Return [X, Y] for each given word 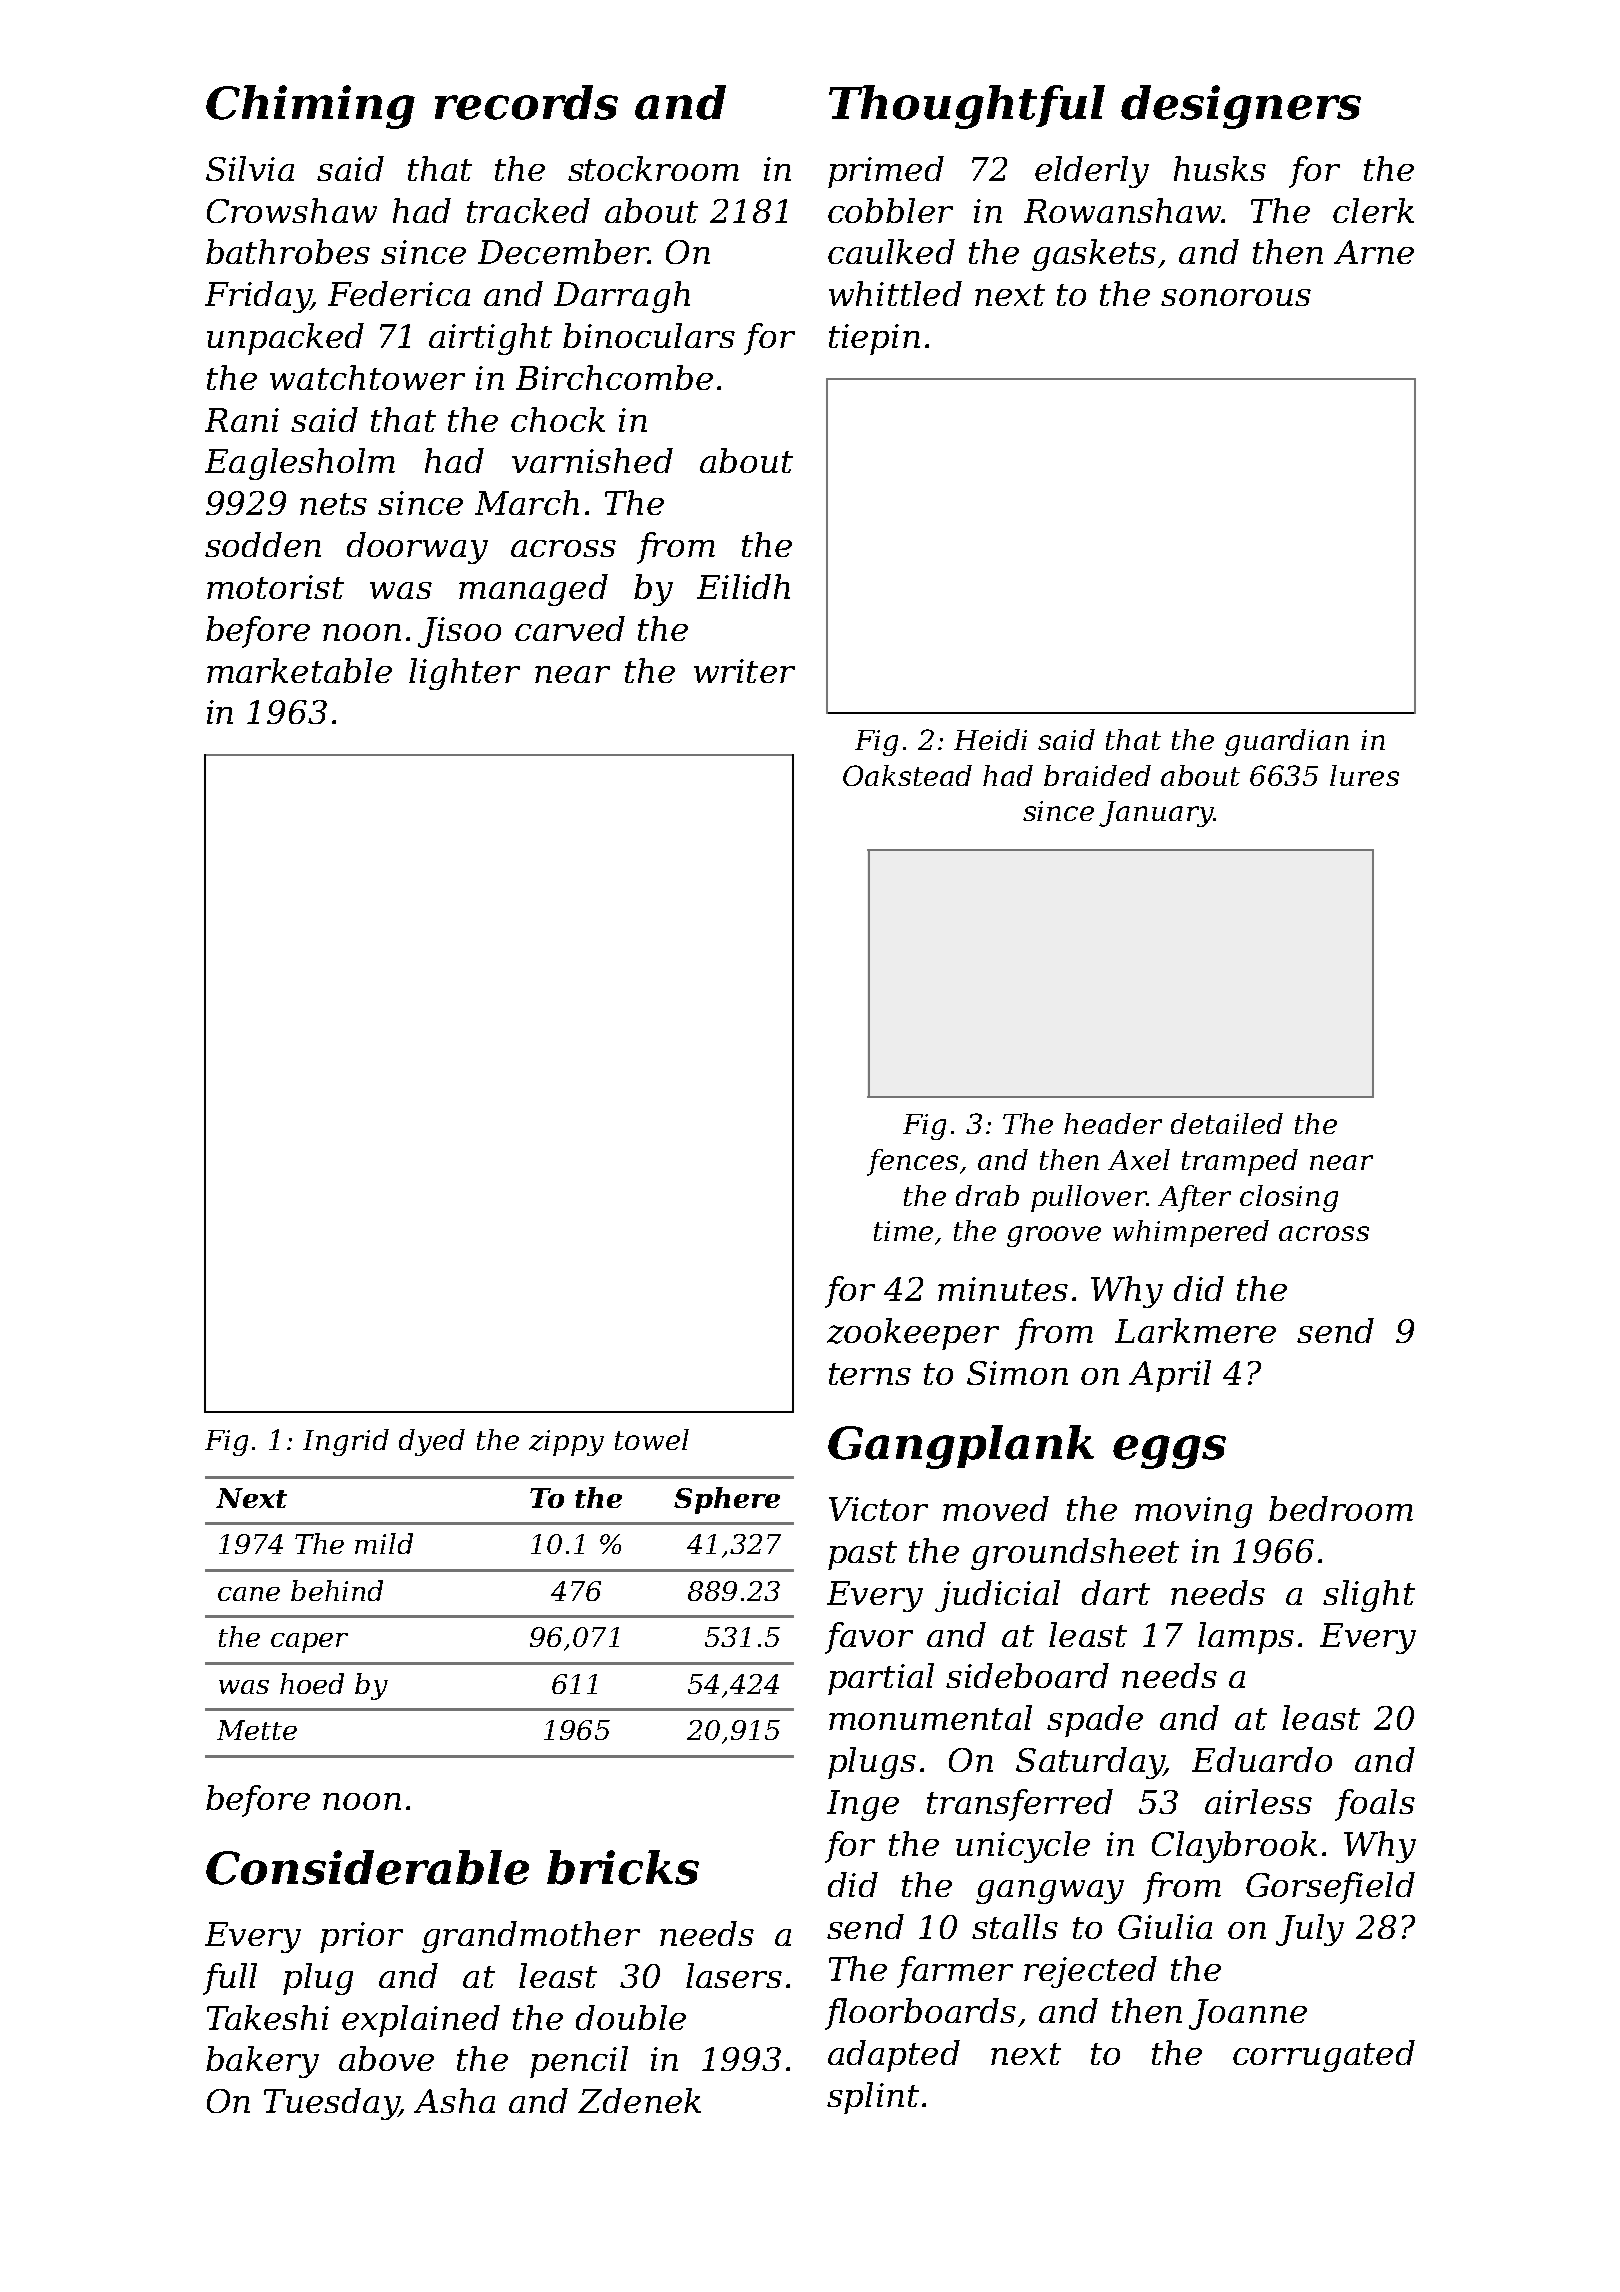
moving [1193, 1512]
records [526, 102]
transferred [1020, 1805]
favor [869, 1638]
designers [1241, 107]
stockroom [653, 168]
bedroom [1341, 1508]
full [230, 1979]
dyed [432, 1442]
